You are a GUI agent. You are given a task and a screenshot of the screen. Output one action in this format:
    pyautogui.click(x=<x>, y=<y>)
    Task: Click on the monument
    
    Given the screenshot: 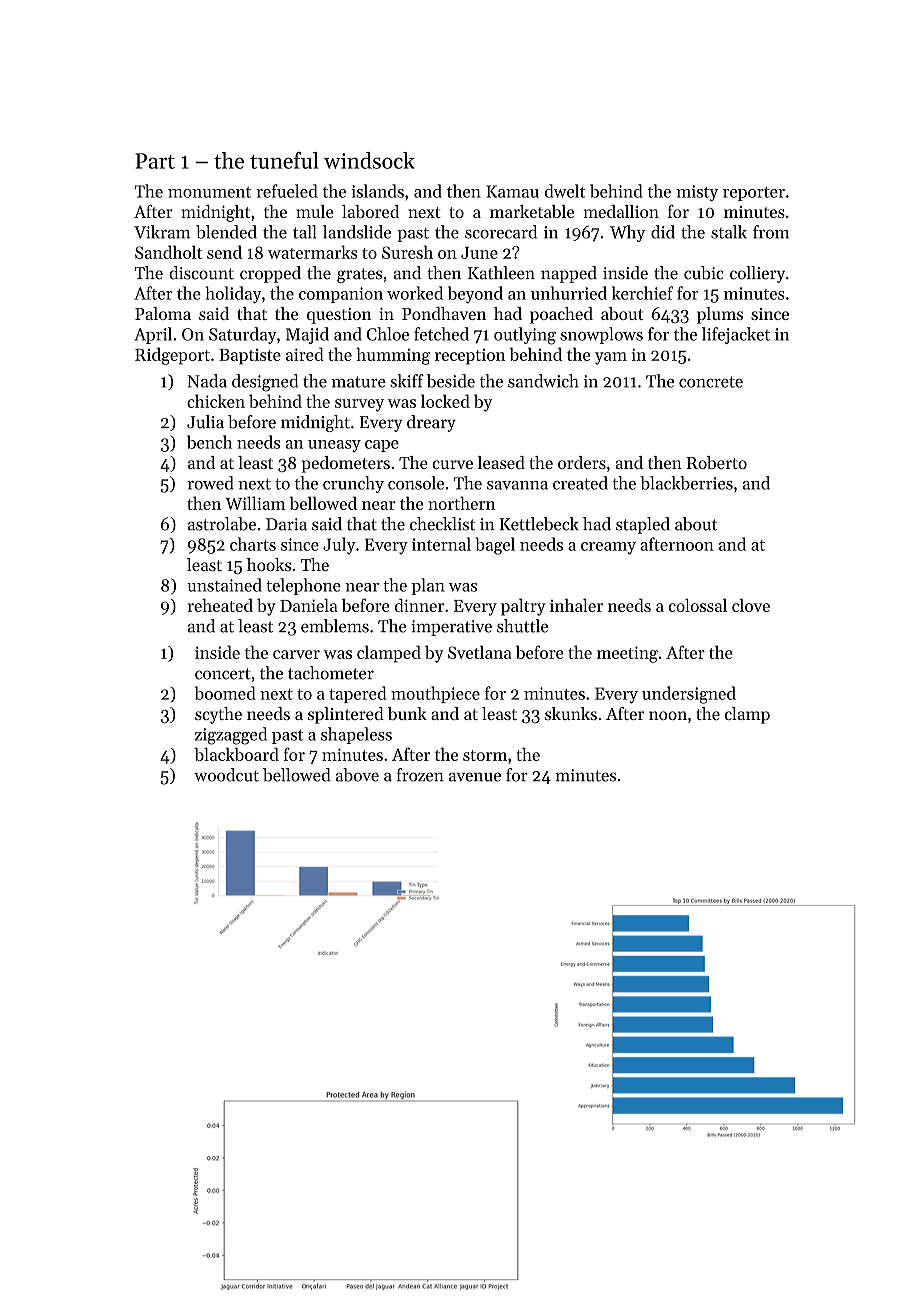 What is the action you would take?
    pyautogui.click(x=209, y=192)
